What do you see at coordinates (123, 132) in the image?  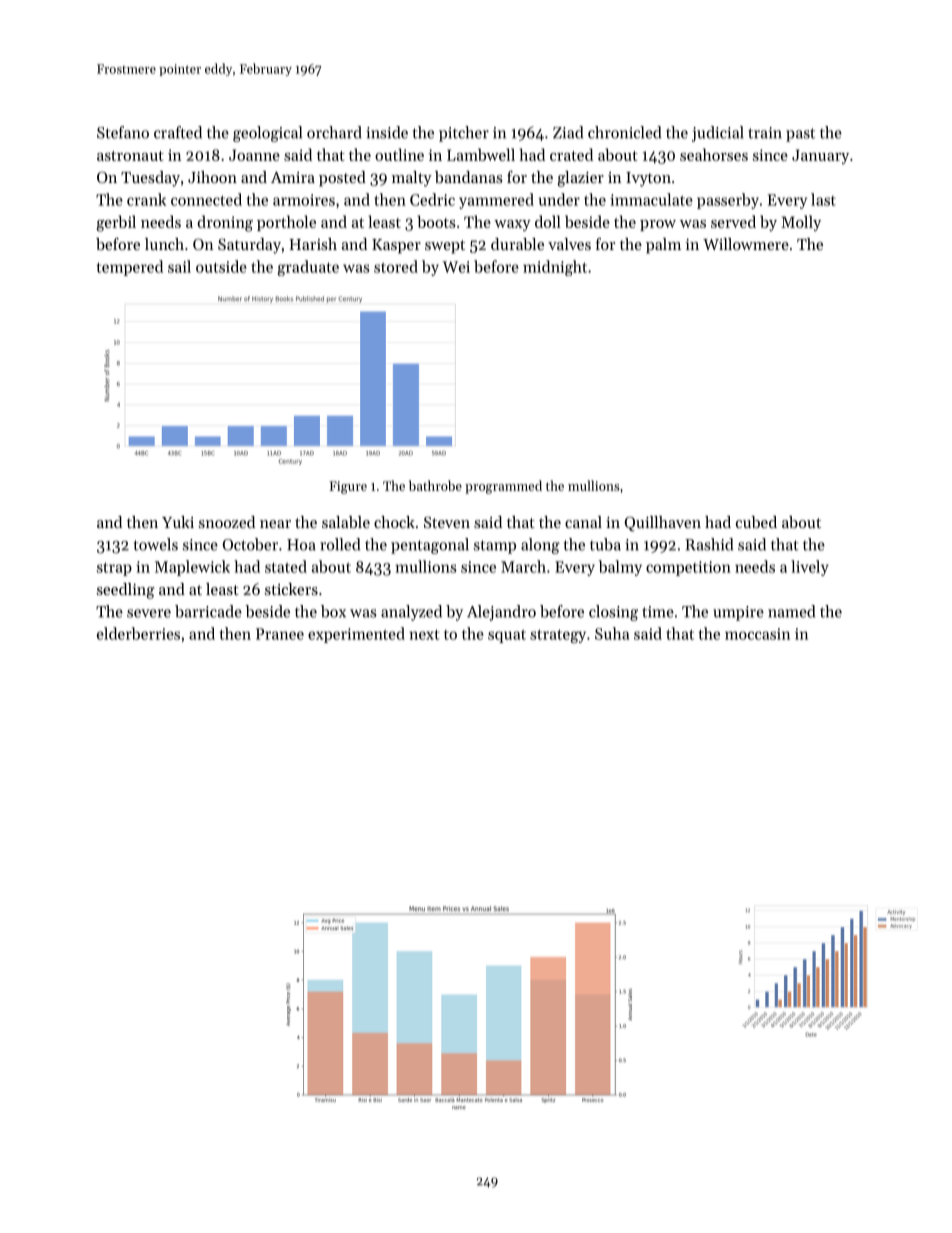 I see `Stefano` at bounding box center [123, 132].
